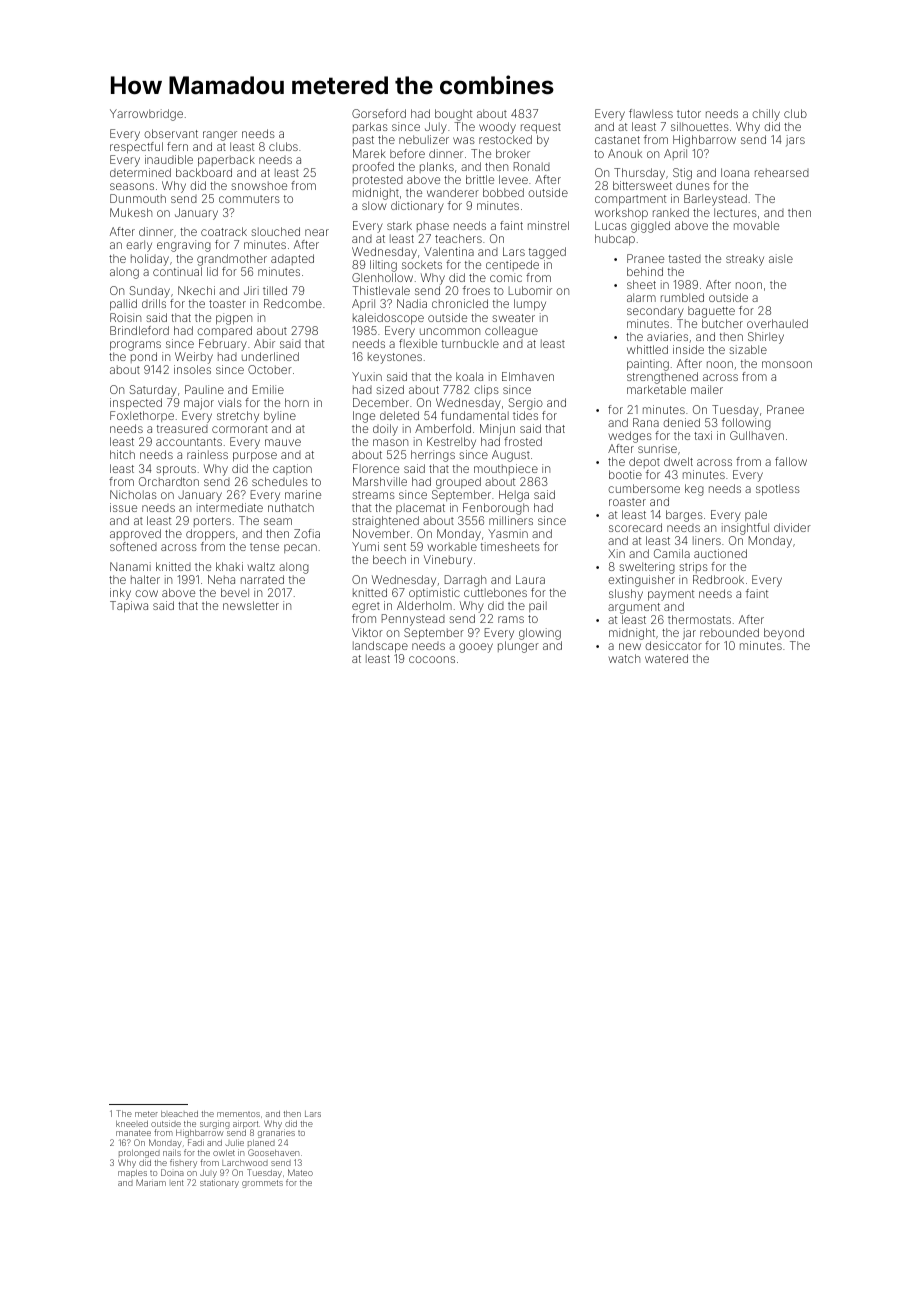  I want to click on scorecard, so click(635, 527).
